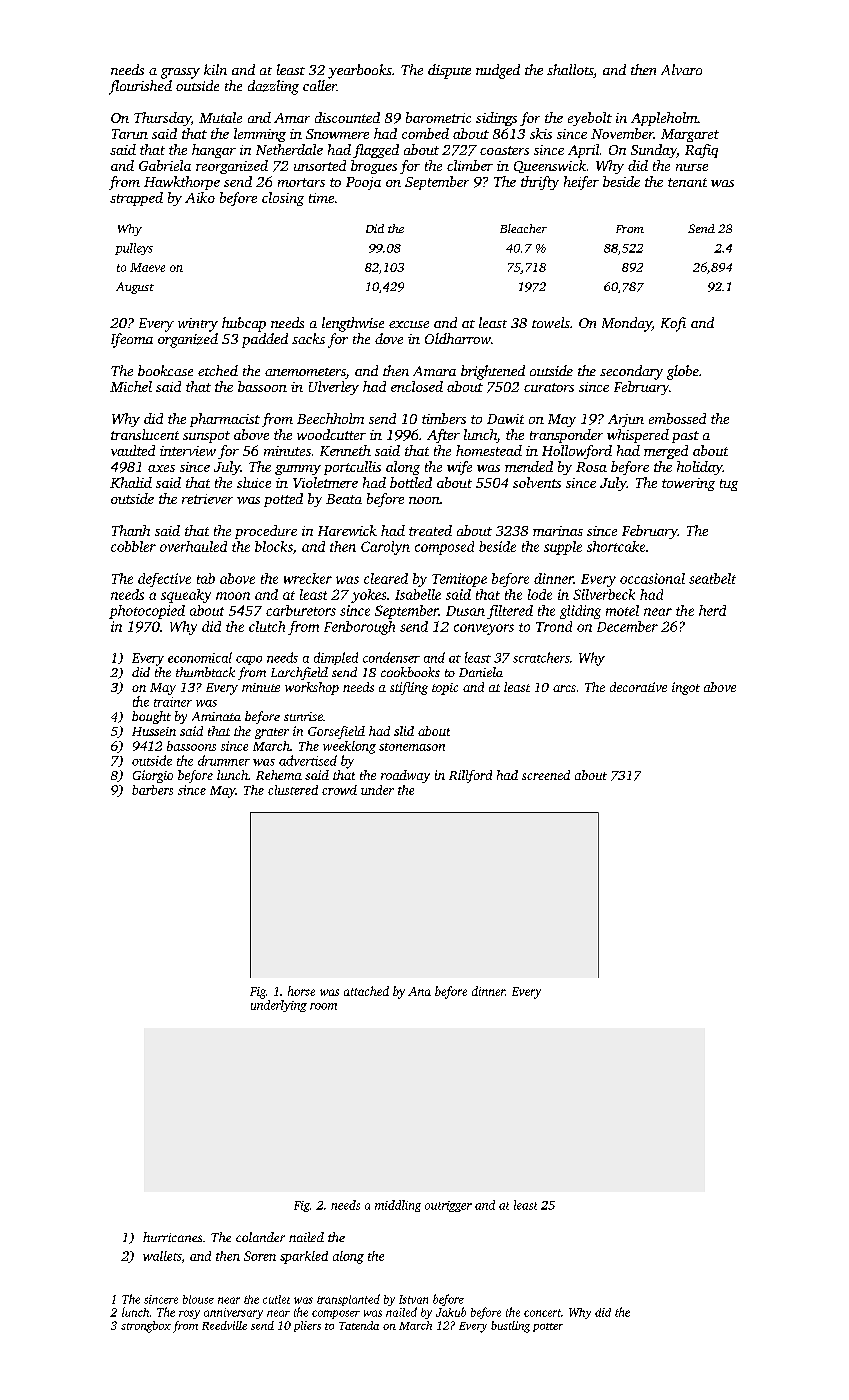 This page has height=1400, width=849. What do you see at coordinates (147, 612) in the page?
I see `photocopied` at bounding box center [147, 612].
